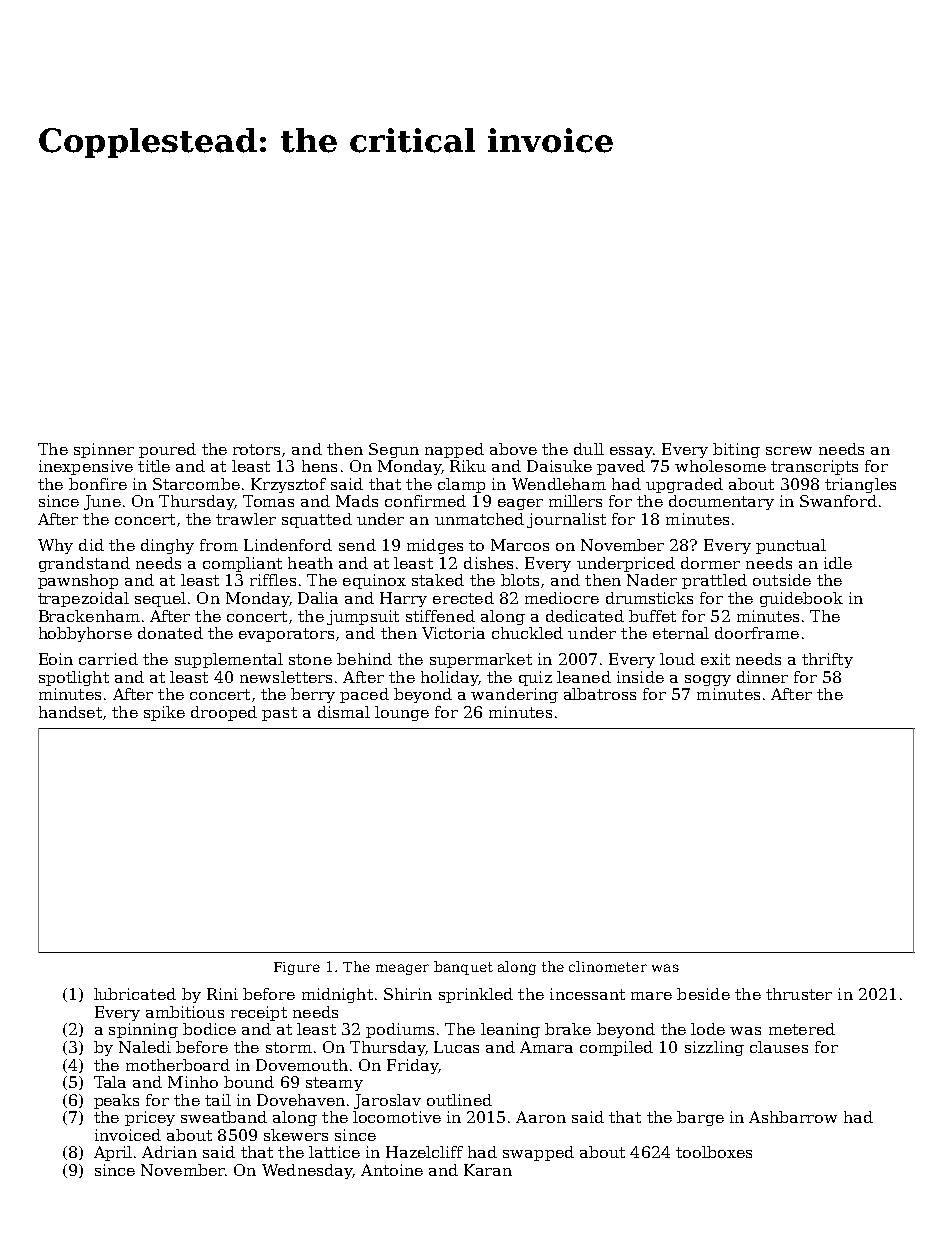 The height and width of the page is (1233, 952). What do you see at coordinates (488, 1170) in the page?
I see `Karan` at bounding box center [488, 1170].
